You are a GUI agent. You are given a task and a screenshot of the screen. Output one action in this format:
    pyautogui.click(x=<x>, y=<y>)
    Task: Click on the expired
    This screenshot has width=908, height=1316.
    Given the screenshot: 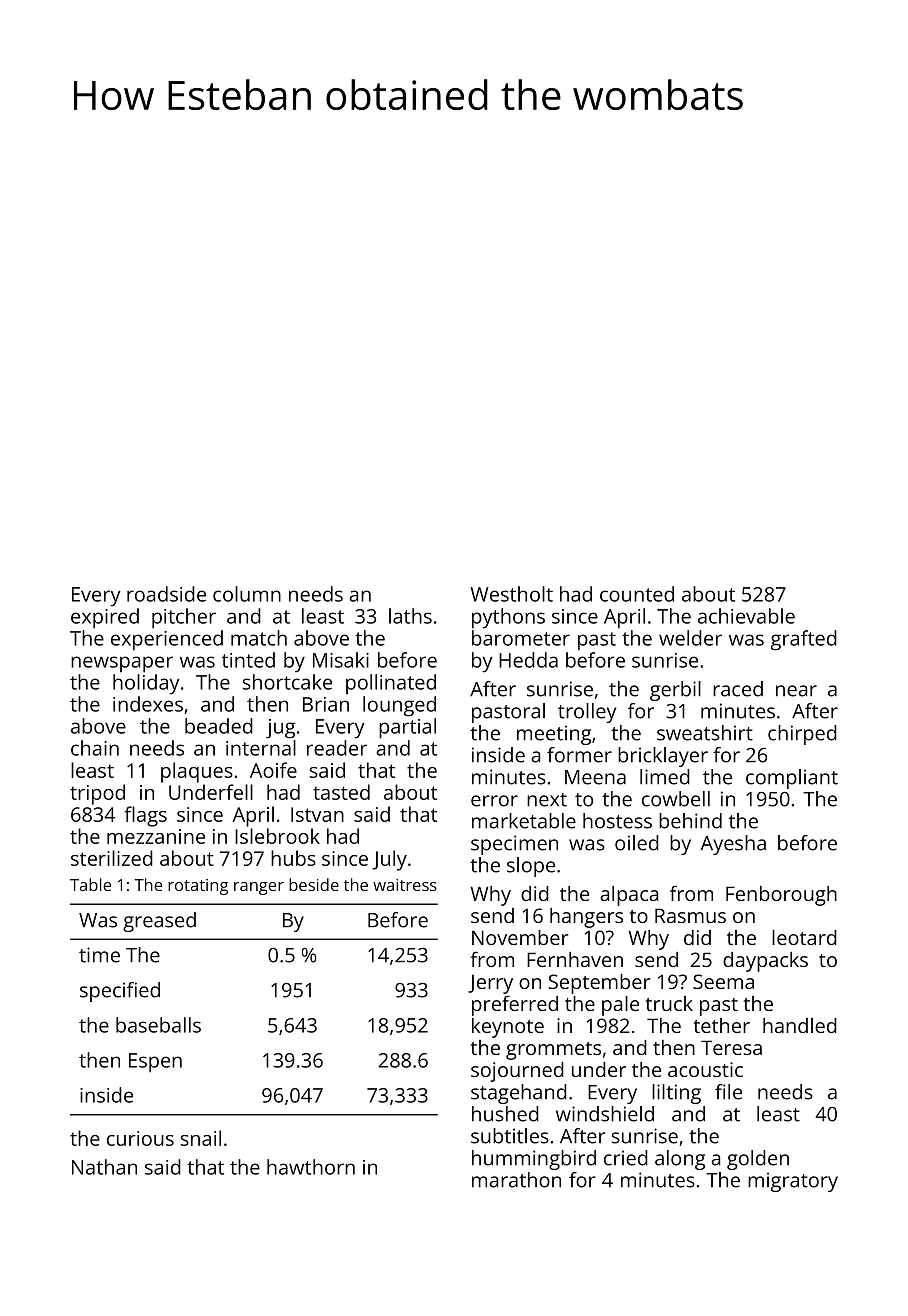 What is the action you would take?
    pyautogui.click(x=105, y=618)
